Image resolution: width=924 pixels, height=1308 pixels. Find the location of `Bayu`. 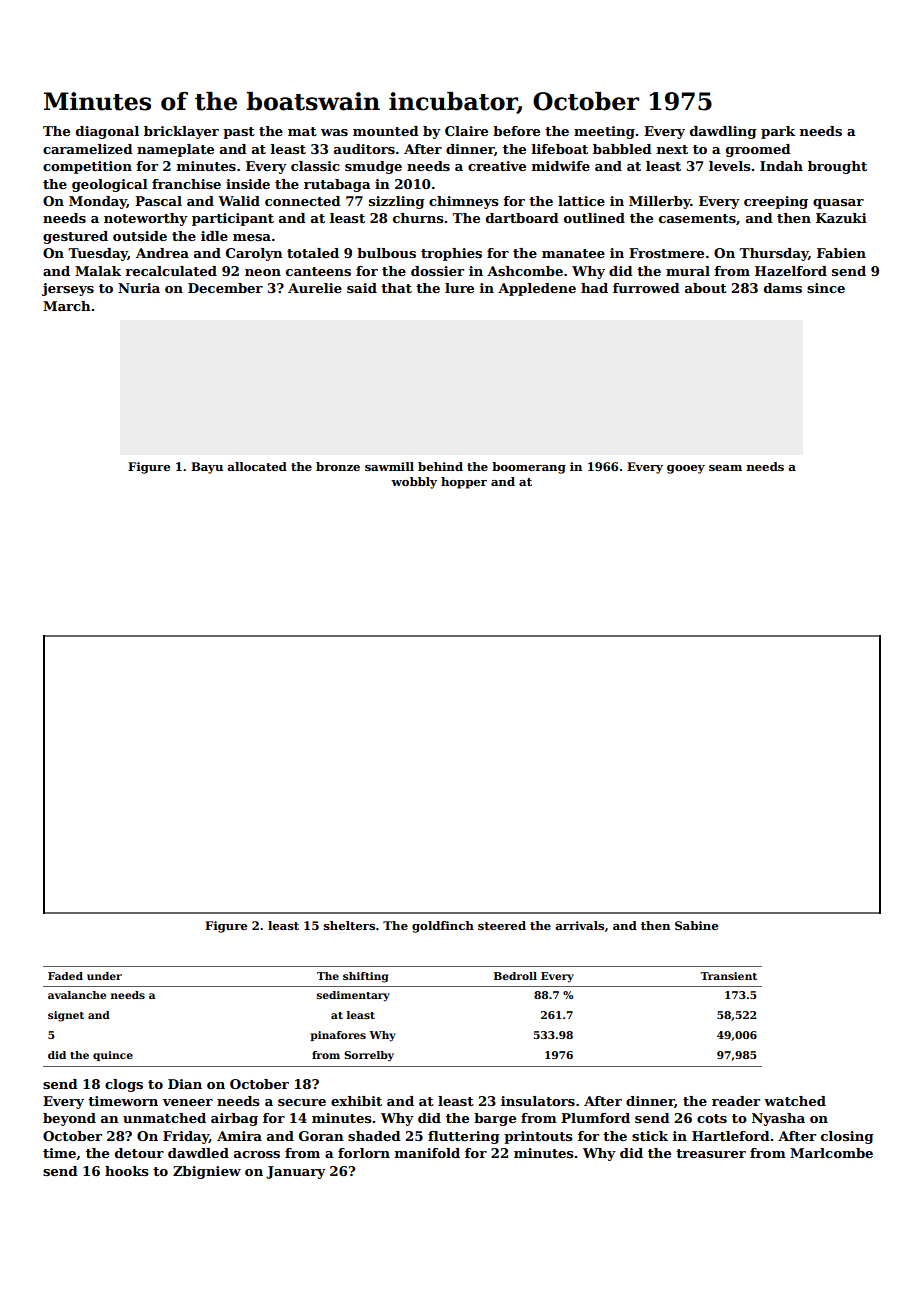

Bayu is located at coordinates (207, 468).
